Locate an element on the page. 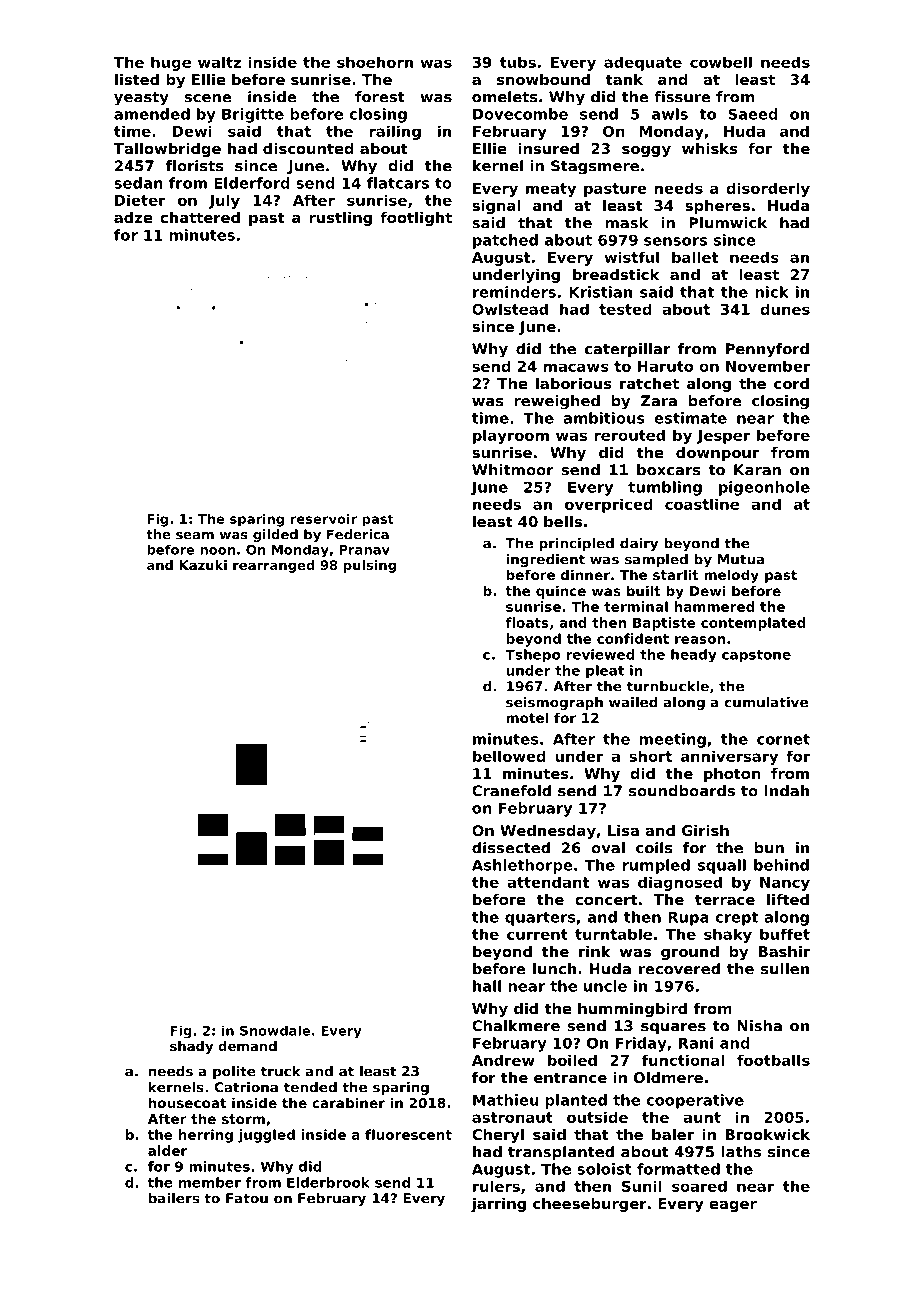  tubs is located at coordinates (518, 62).
